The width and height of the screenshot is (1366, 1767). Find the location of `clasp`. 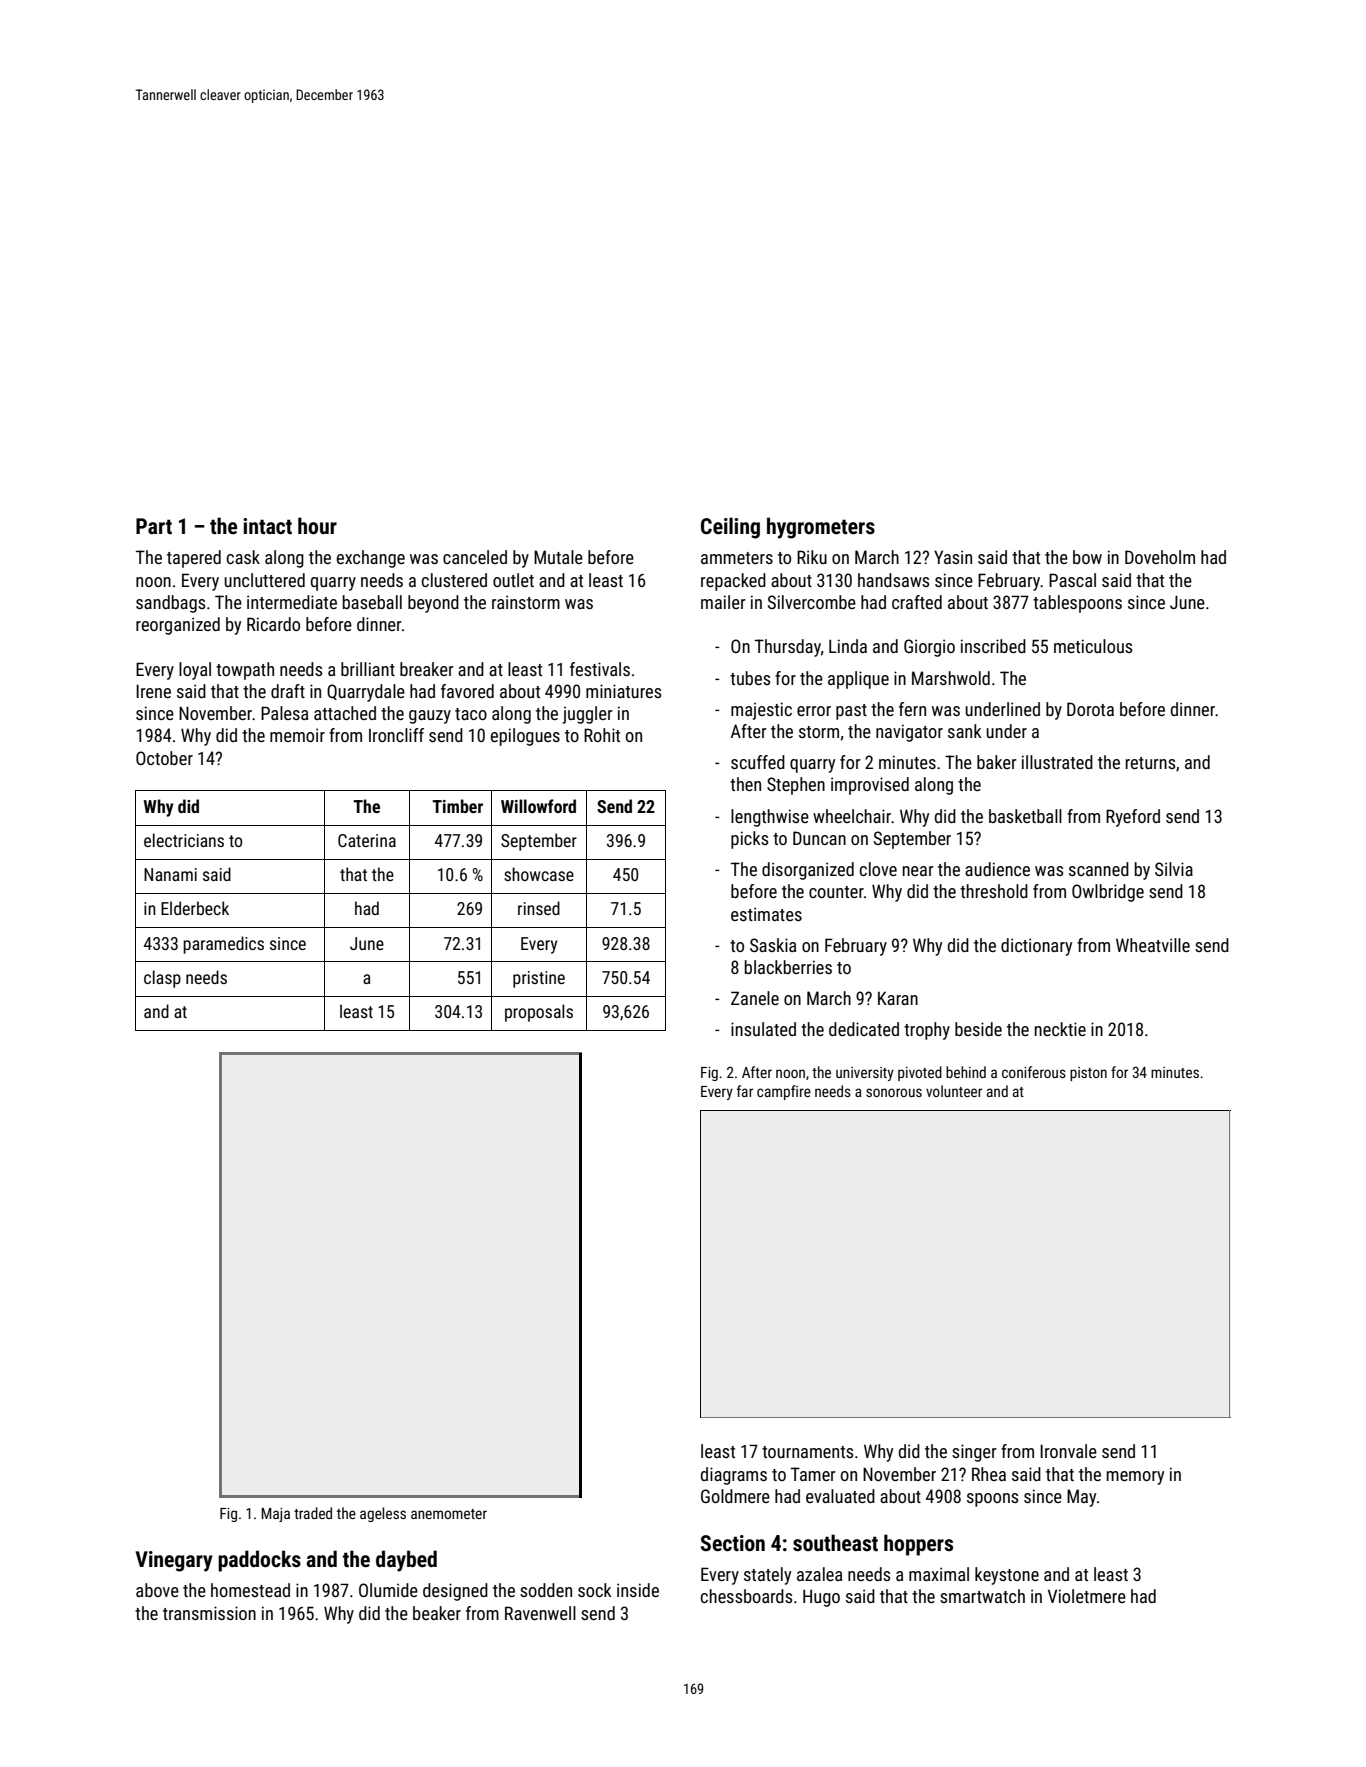

clasp is located at coordinates (162, 979).
